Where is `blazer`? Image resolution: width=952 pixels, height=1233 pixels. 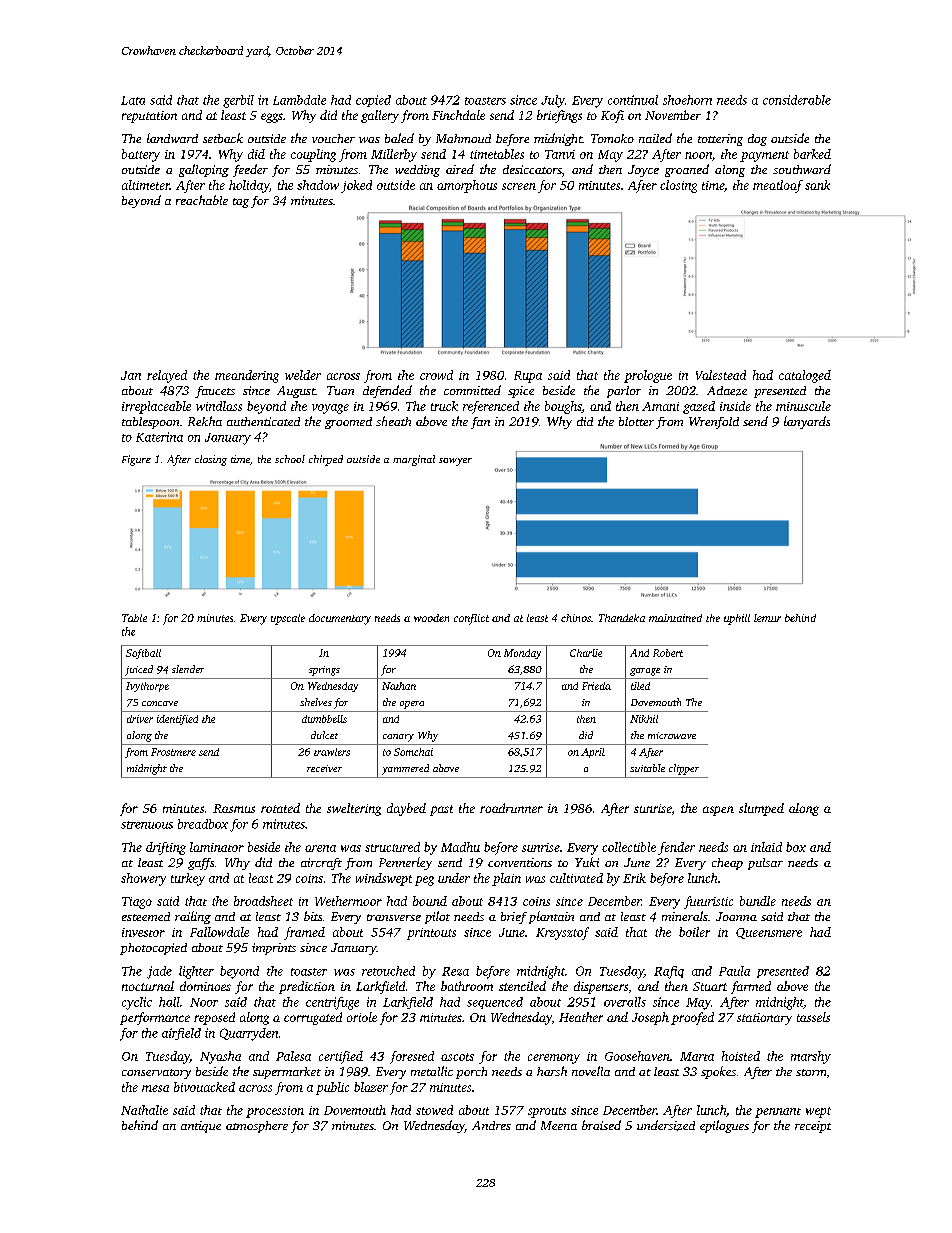
blazer is located at coordinates (371, 1087).
